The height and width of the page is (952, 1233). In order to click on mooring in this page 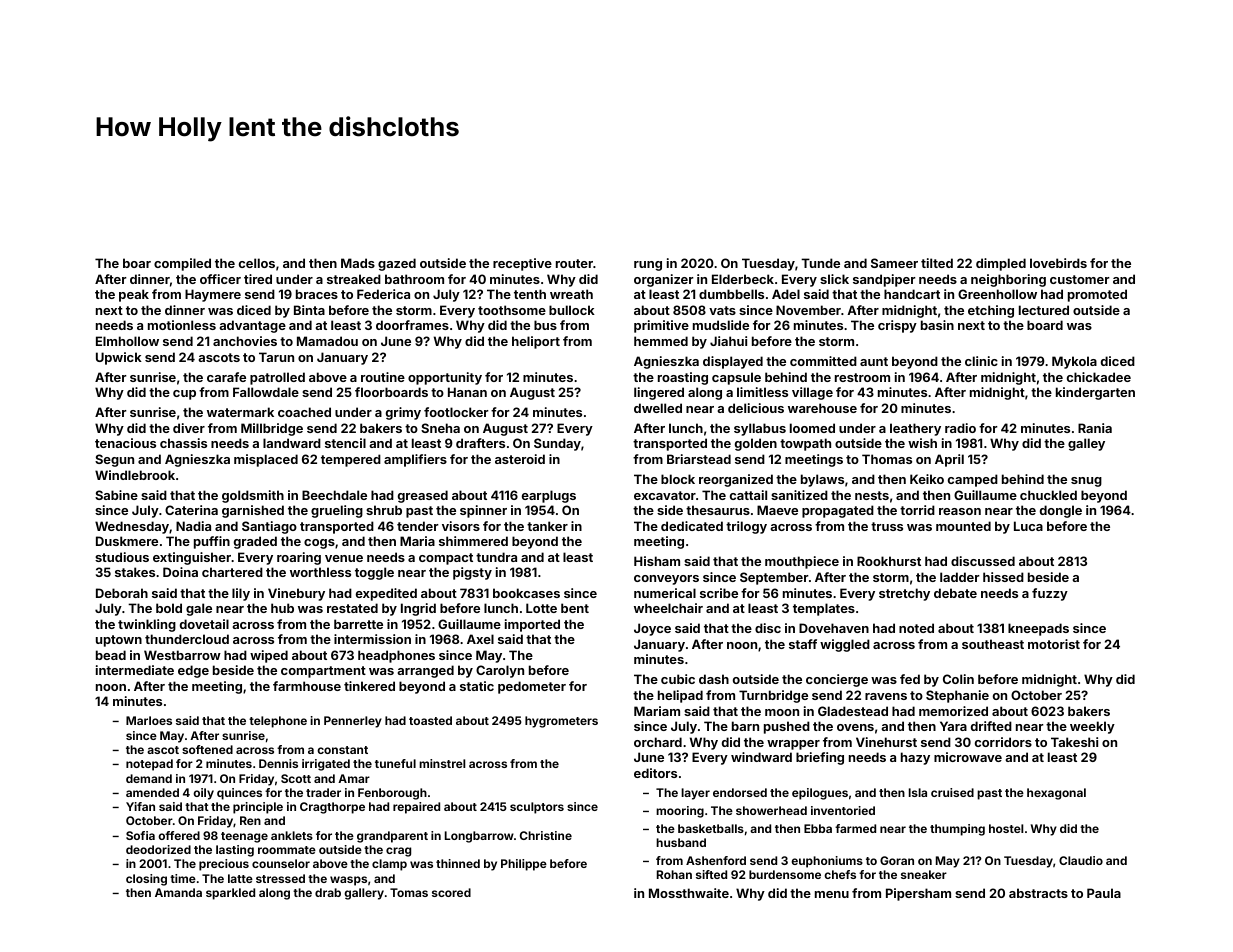, I will do `click(680, 812)`.
